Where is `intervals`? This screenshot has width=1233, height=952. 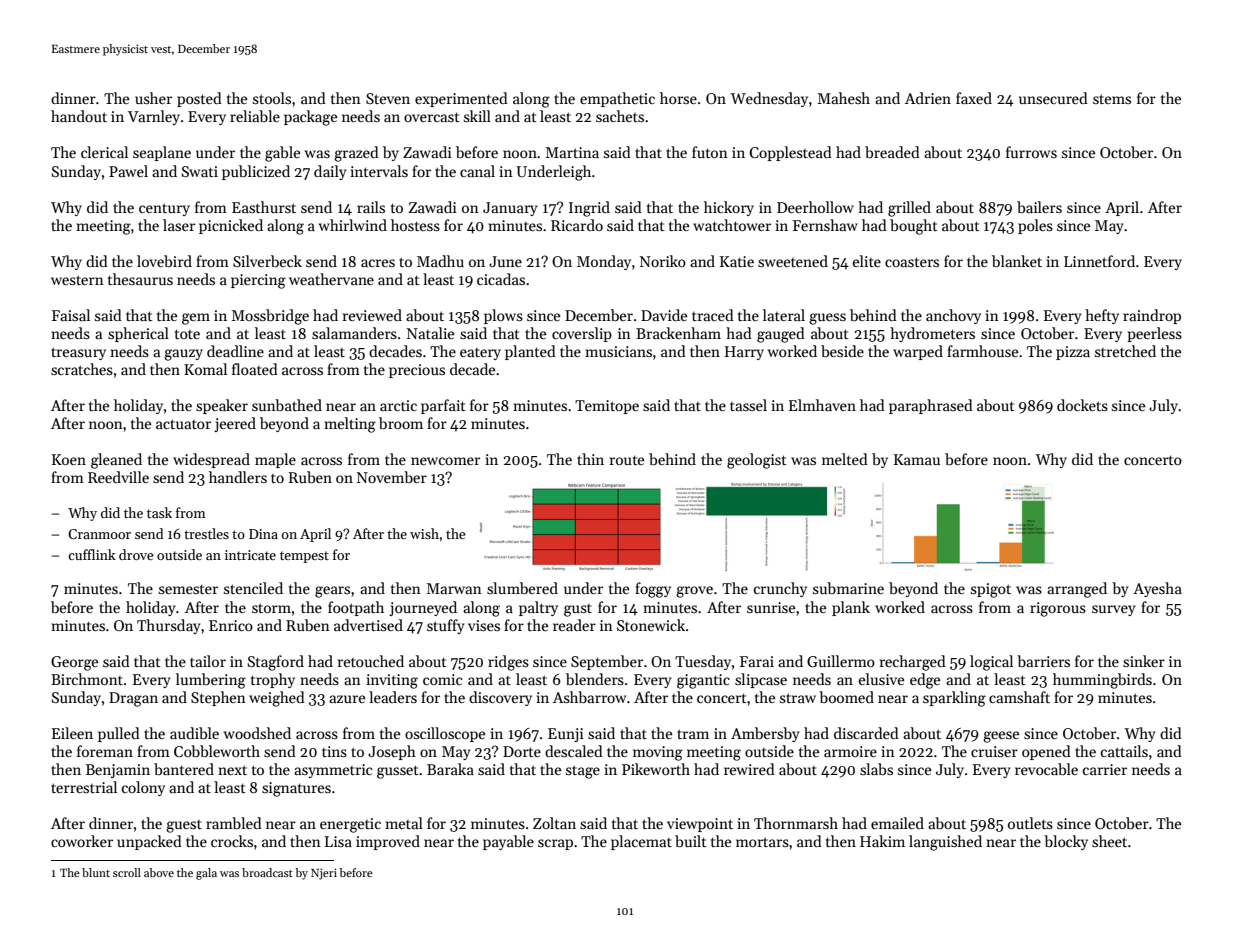
intervals is located at coordinates (379, 171).
